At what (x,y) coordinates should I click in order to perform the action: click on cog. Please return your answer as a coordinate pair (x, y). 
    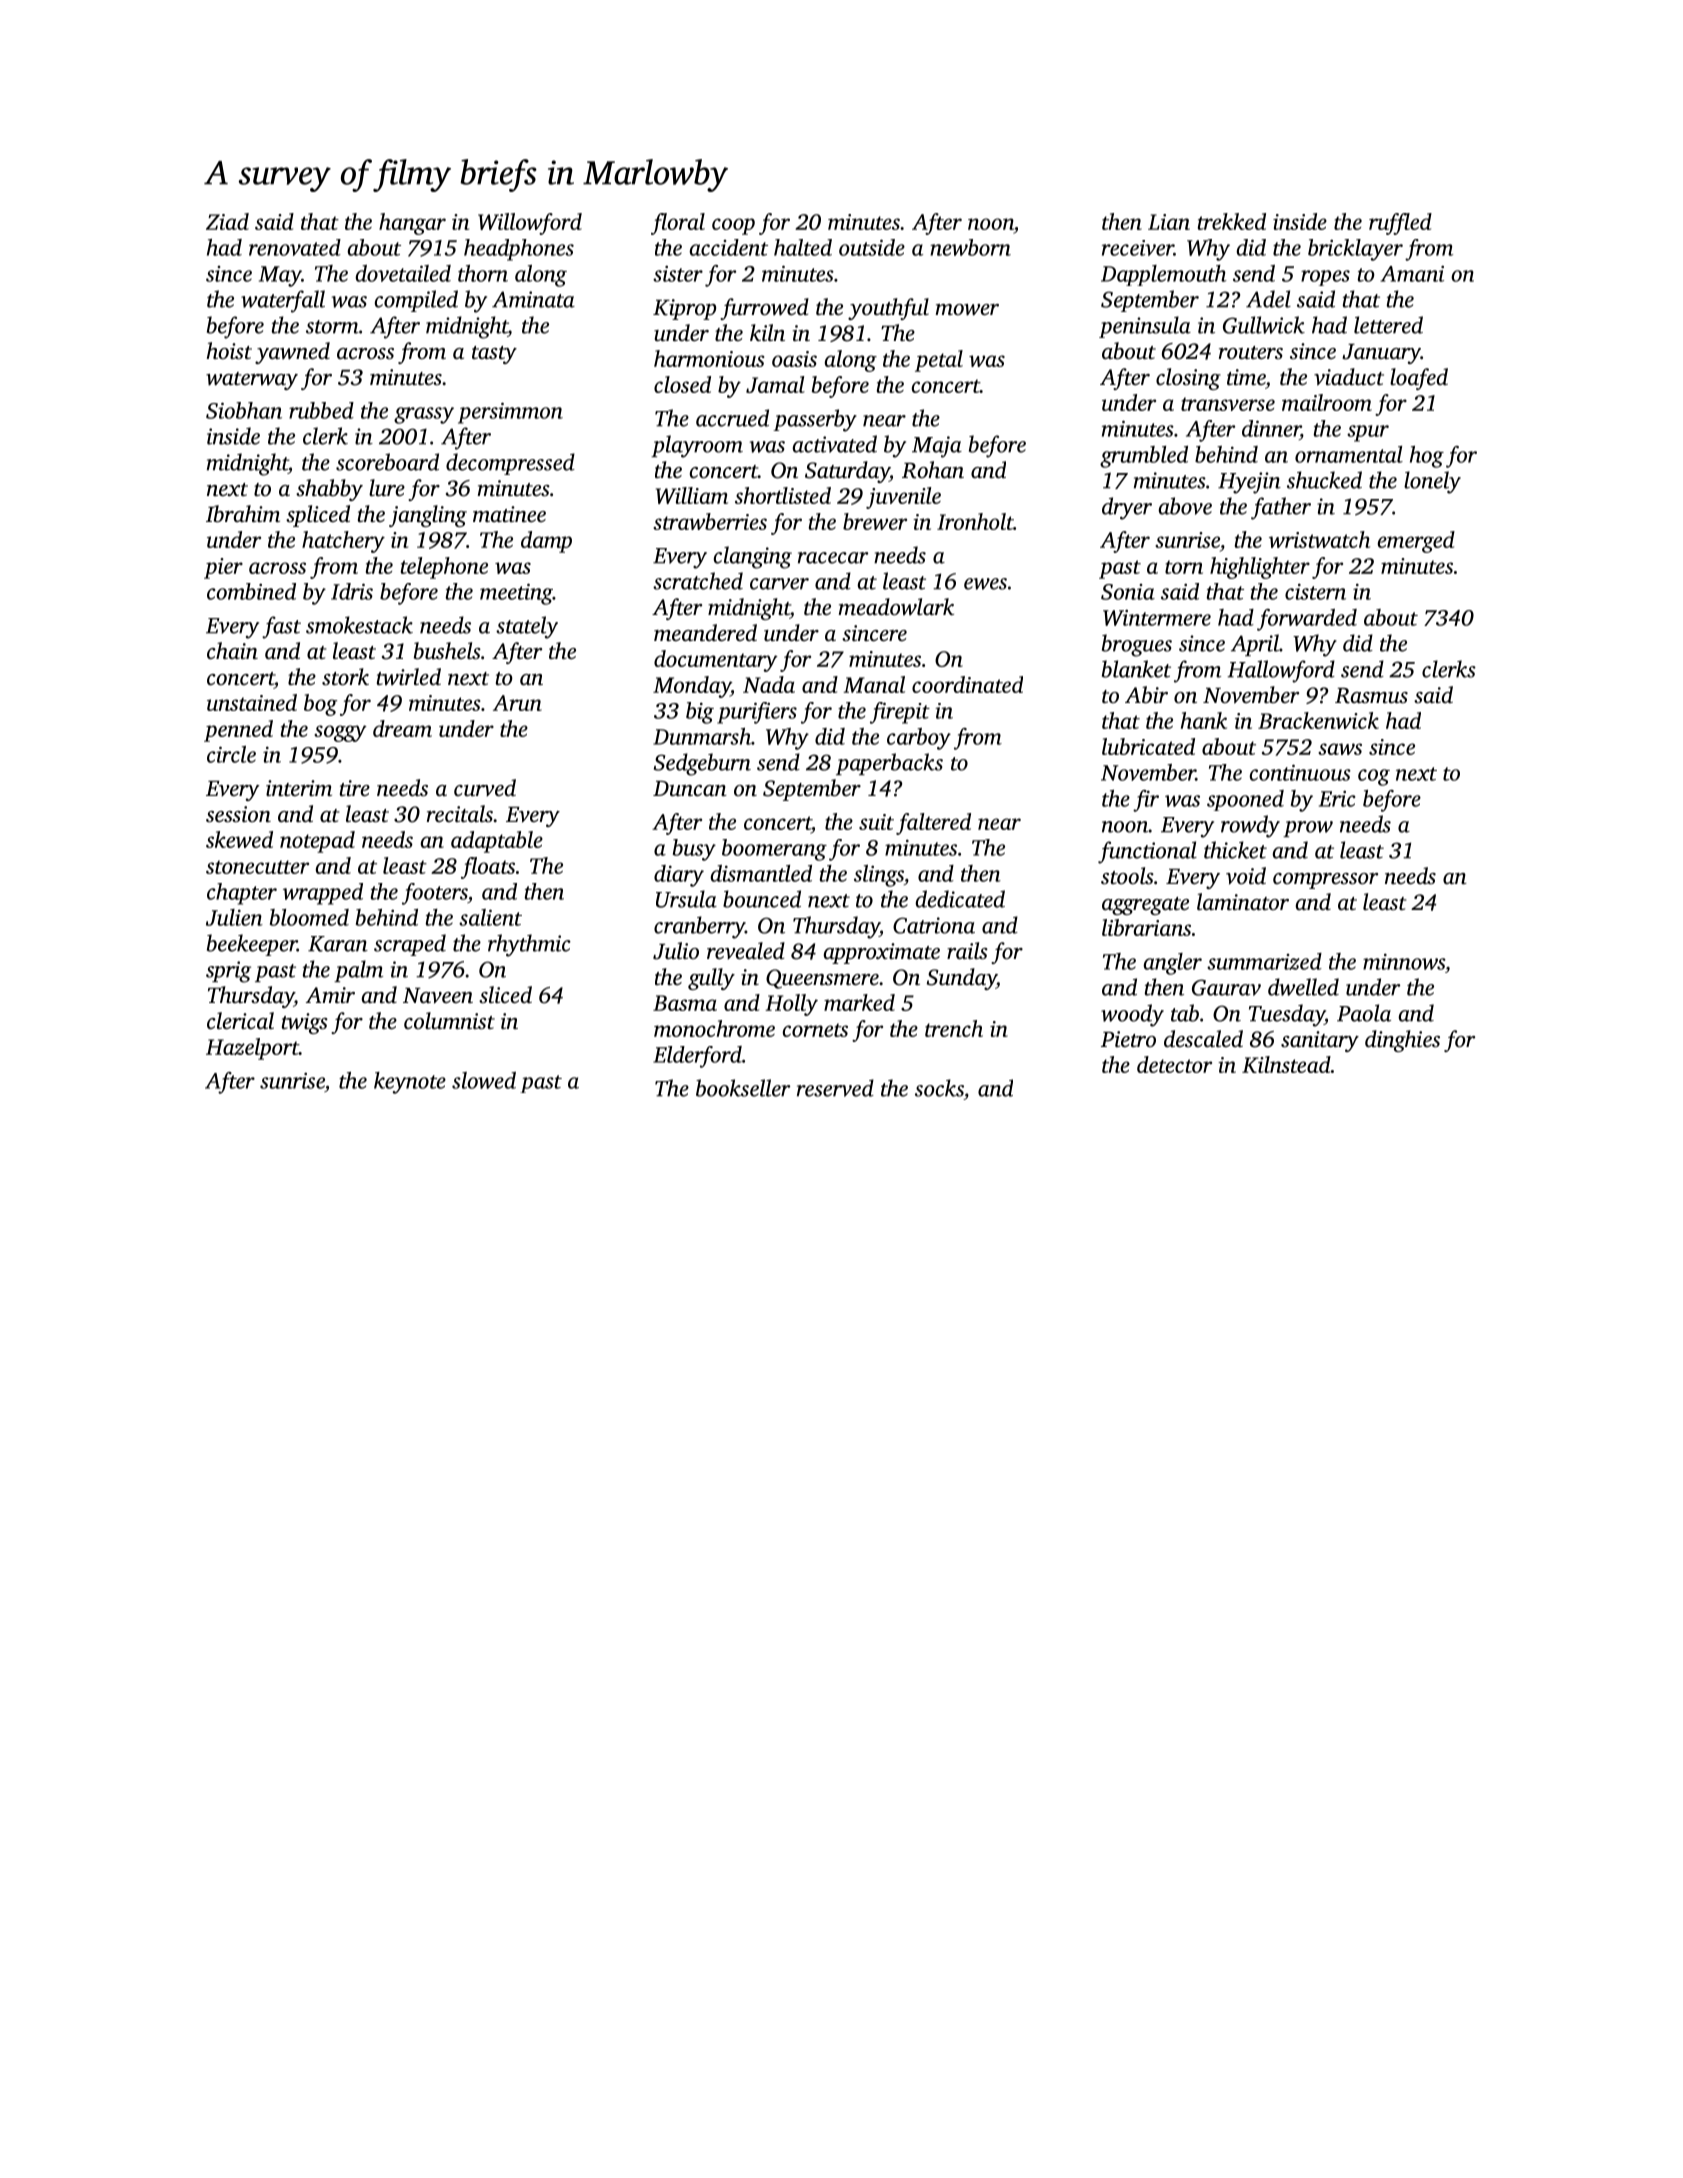
    Looking at the image, I should click on (1374, 777).
